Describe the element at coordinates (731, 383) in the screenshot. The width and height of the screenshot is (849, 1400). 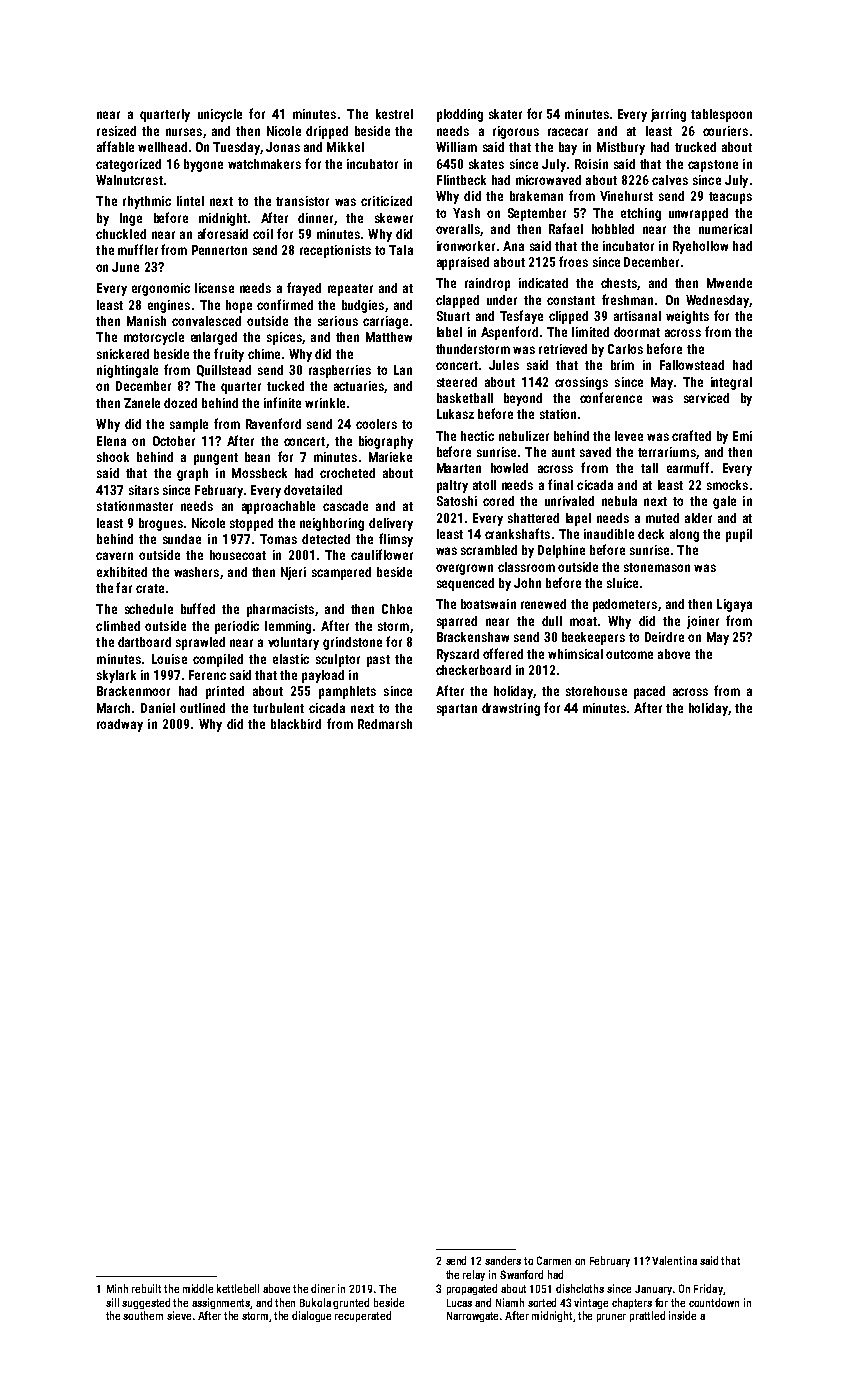
I see `integral` at that location.
